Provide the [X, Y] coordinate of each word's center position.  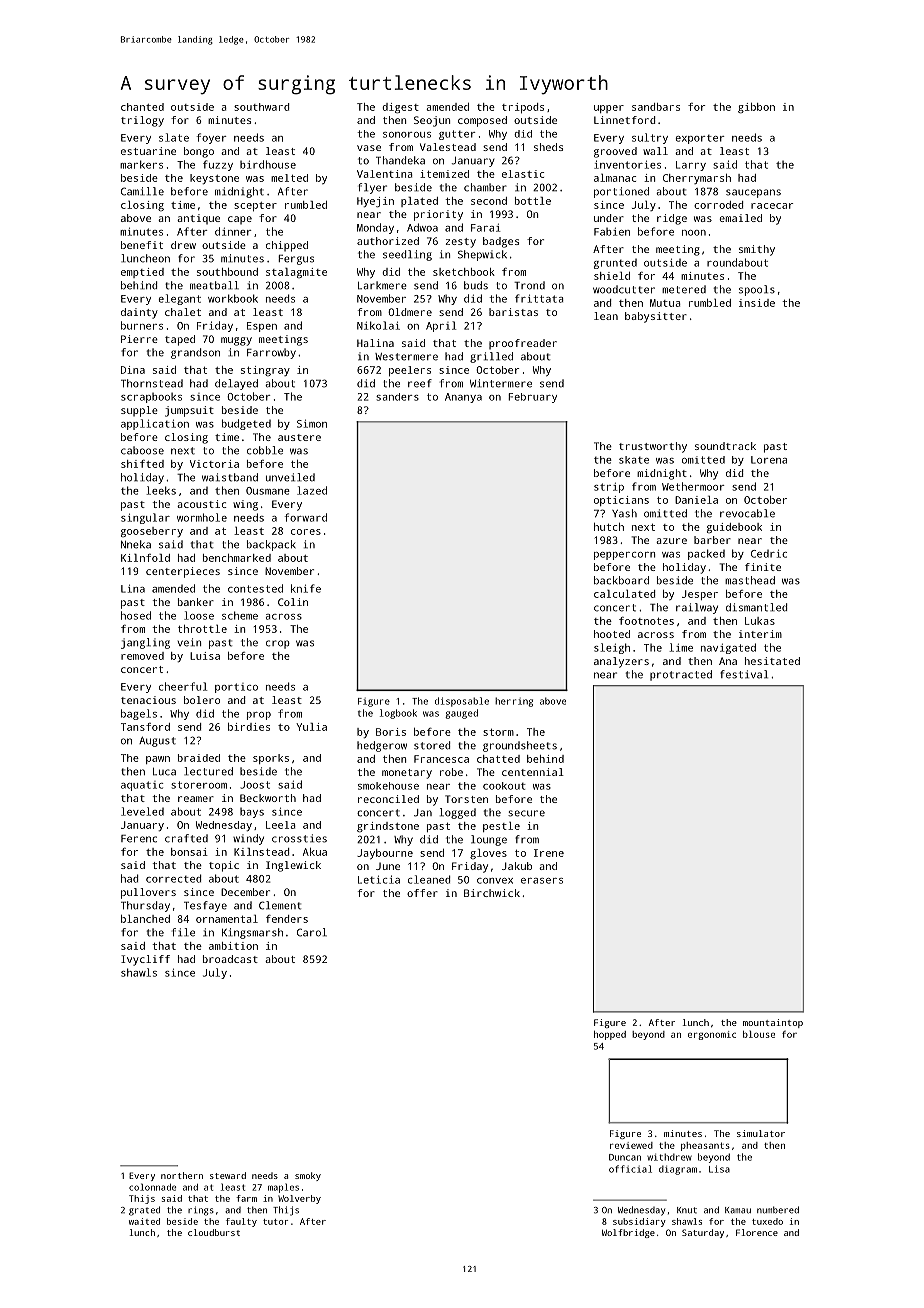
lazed [312, 490]
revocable [747, 513]
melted [289, 178]
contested [255, 588]
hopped [610, 1035]
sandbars [656, 107]
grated [144, 1211]
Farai [486, 227]
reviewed [631, 1145]
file [183, 932]
